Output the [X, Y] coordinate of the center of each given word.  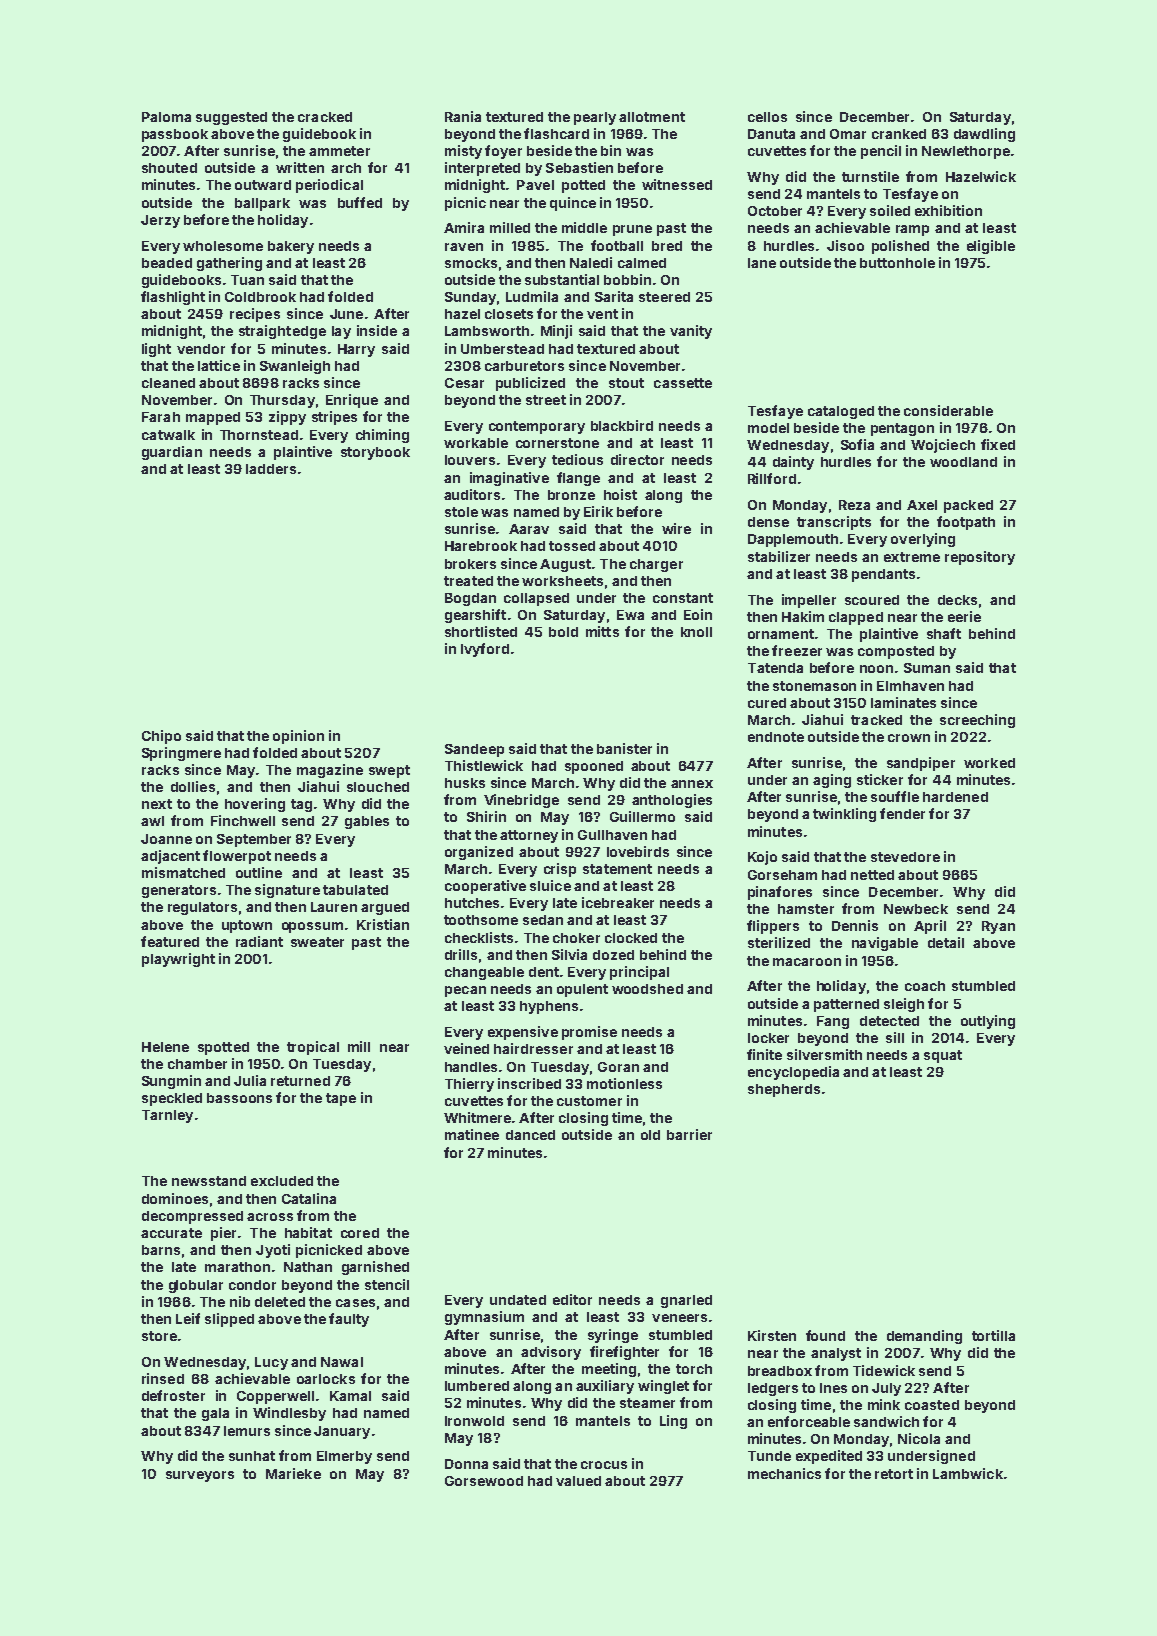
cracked [325, 117]
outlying [988, 1022]
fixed [998, 444]
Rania [463, 116]
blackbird [622, 425]
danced [530, 1135]
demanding [924, 1337]
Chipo [161, 737]
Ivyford [485, 650]
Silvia [569, 954]
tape [341, 1099]
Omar [848, 134]
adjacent [170, 857]
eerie [964, 616]
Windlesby [289, 1414]
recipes [255, 315]
